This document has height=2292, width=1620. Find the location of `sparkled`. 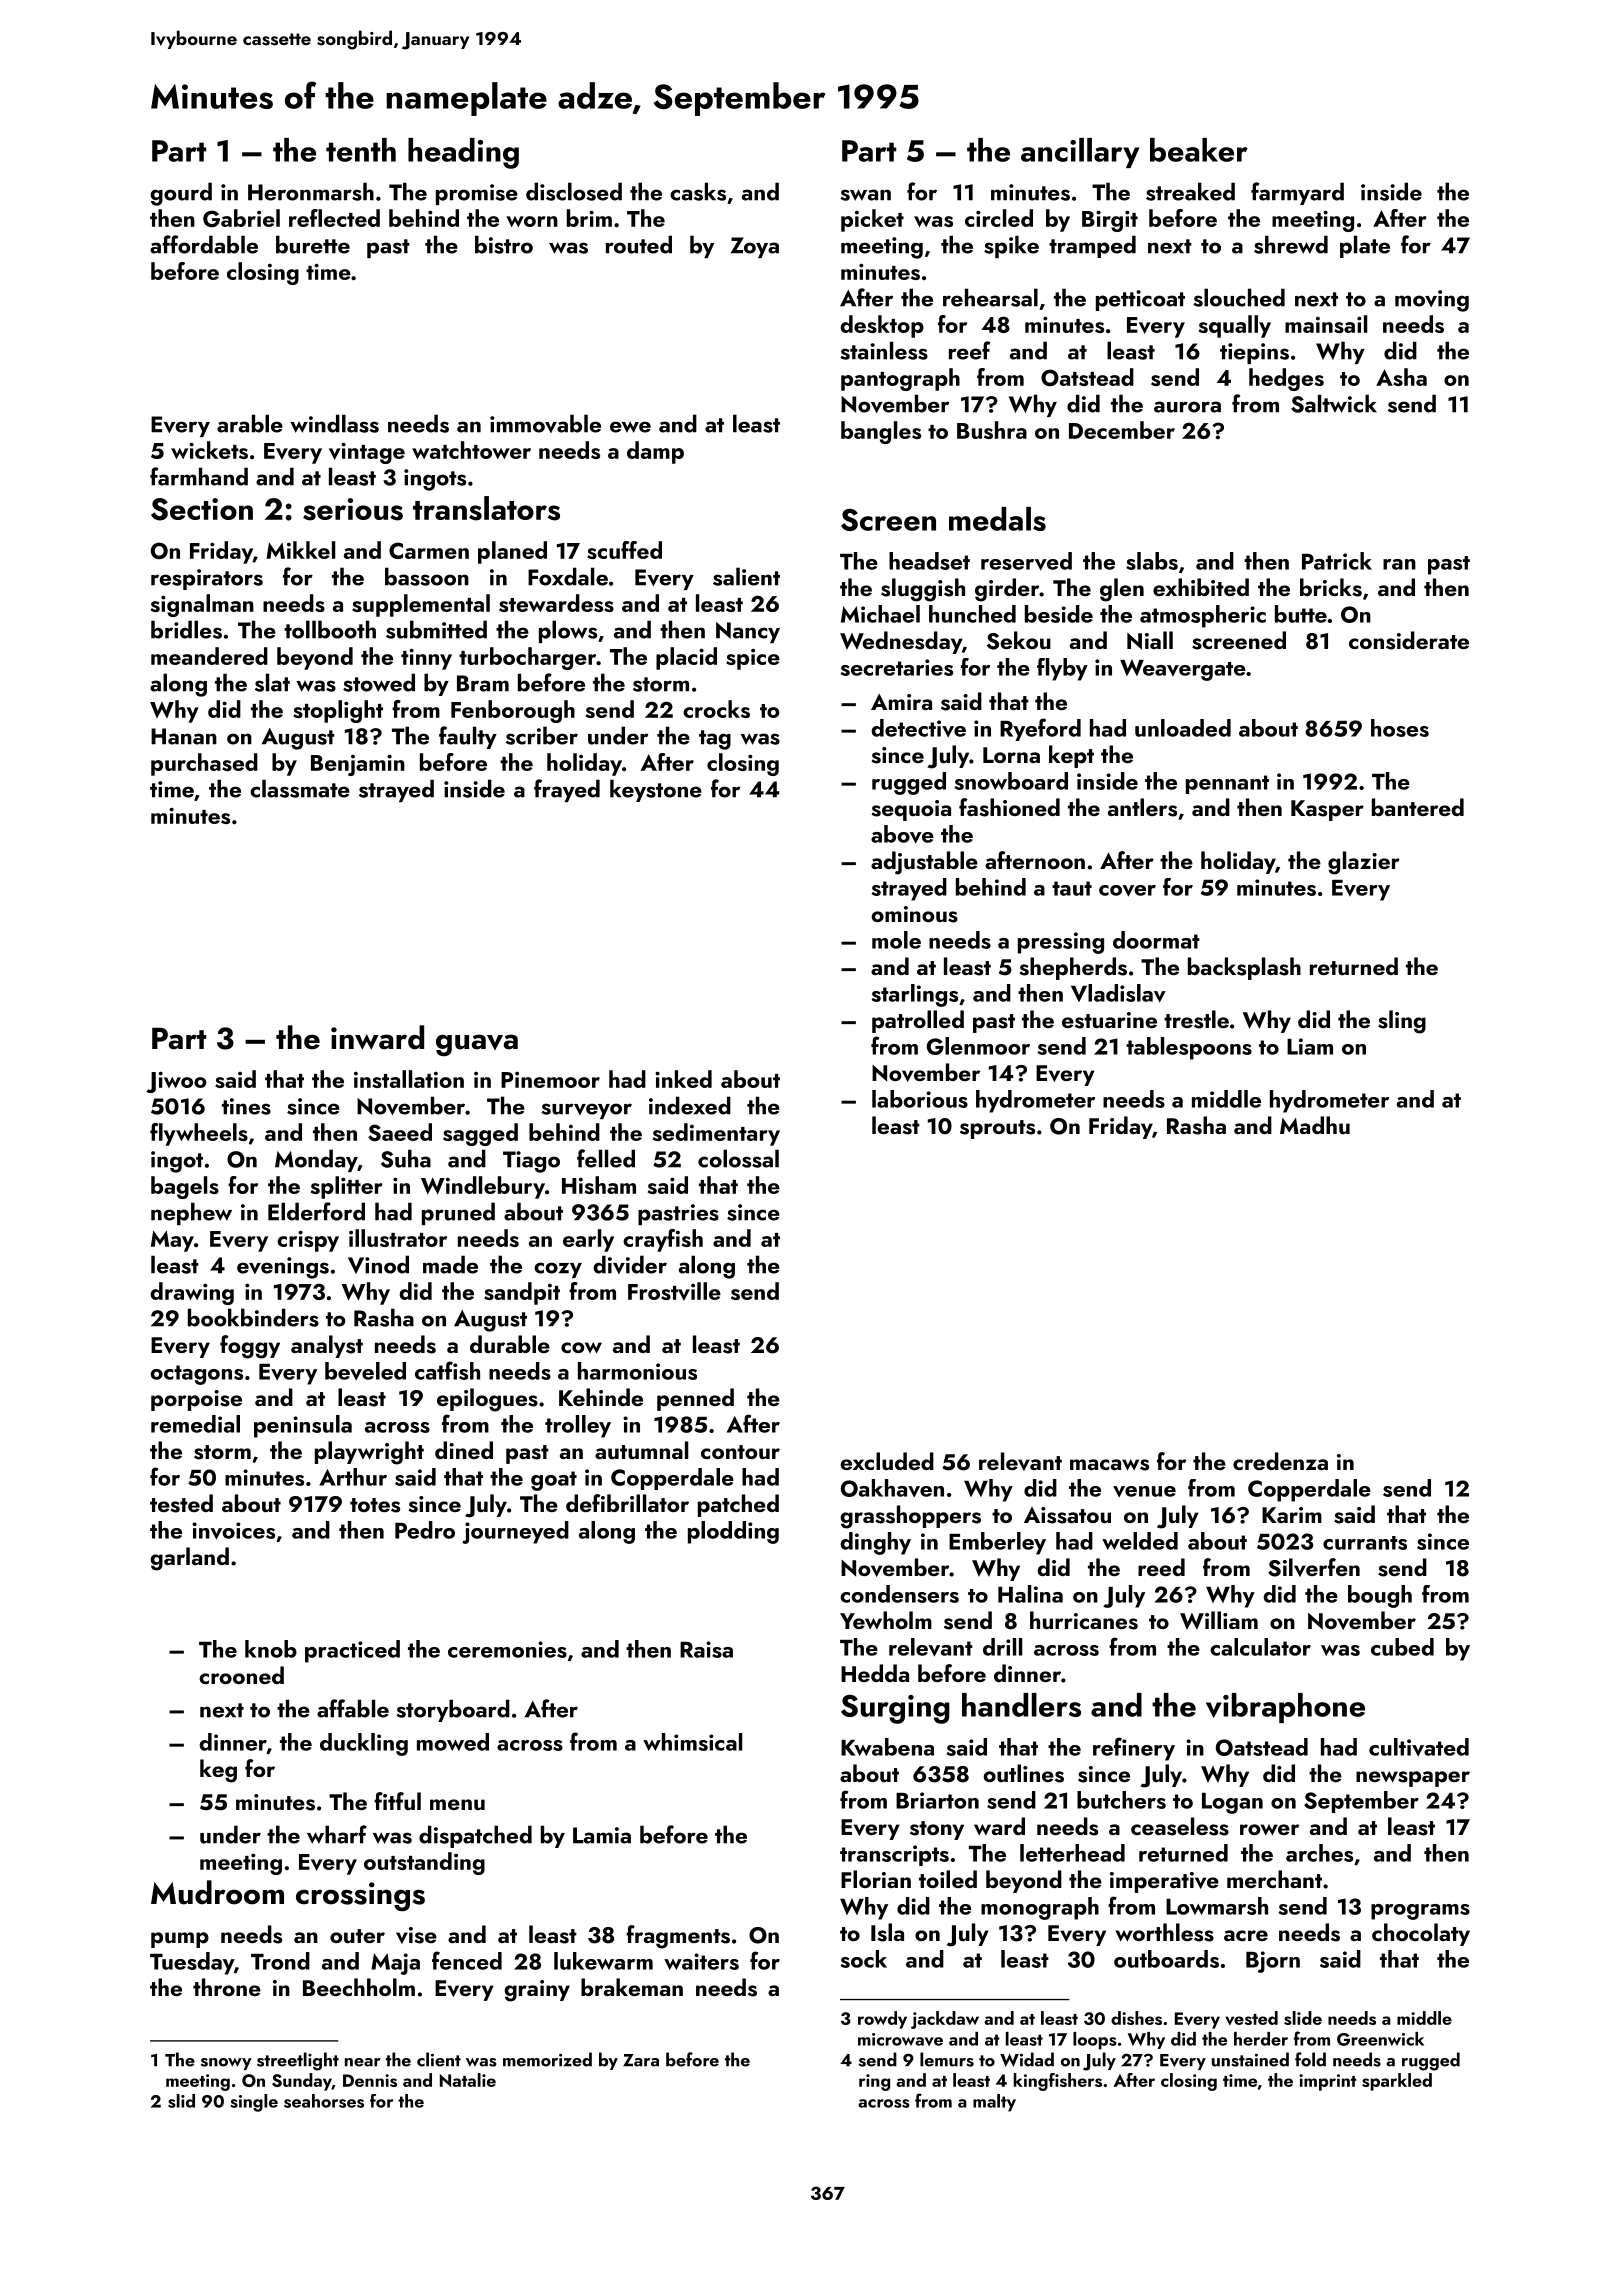

sparkled is located at coordinates (1397, 2082).
